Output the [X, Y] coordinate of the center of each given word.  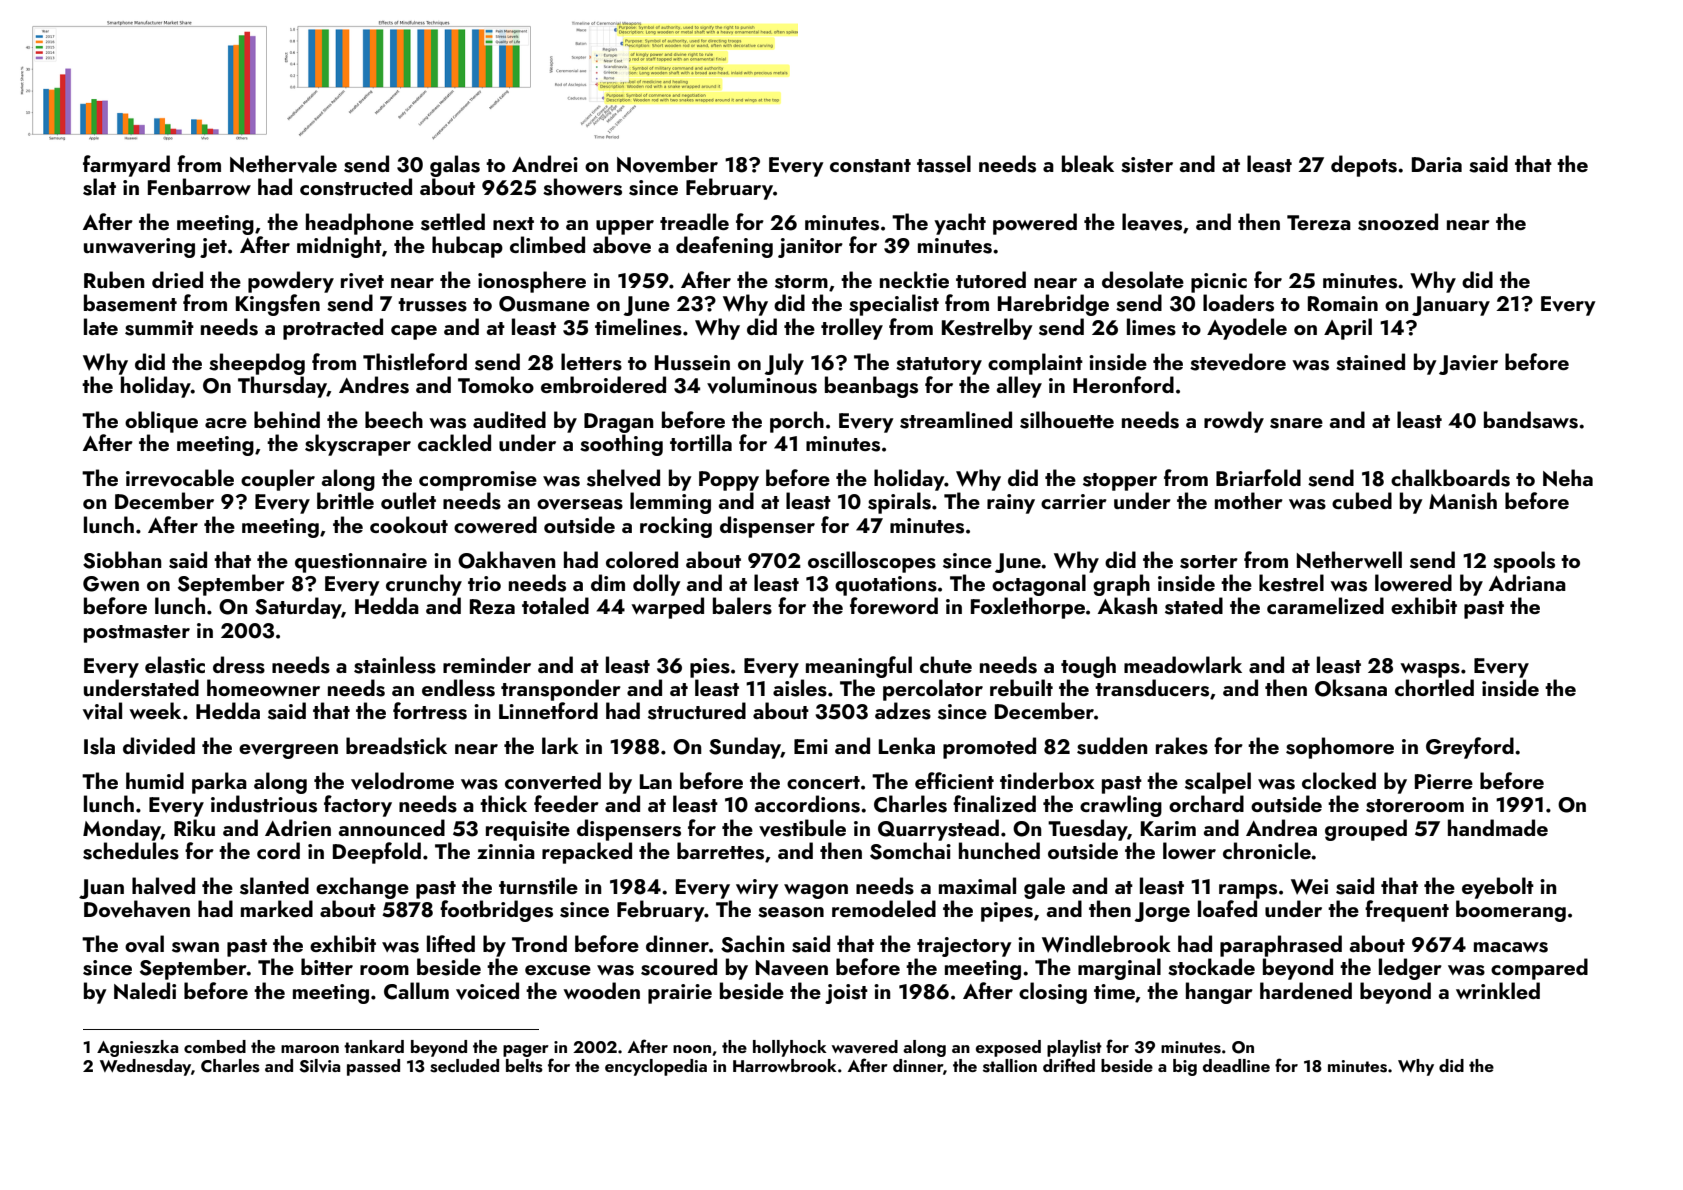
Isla [99, 746]
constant [870, 166]
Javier [1468, 365]
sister [1147, 165]
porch [797, 422]
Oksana [1351, 688]
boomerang [1511, 911]
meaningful [859, 667]
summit [159, 328]
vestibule [802, 828]
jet [213, 248]
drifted [1069, 1065]
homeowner [263, 687]
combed [215, 1046]
